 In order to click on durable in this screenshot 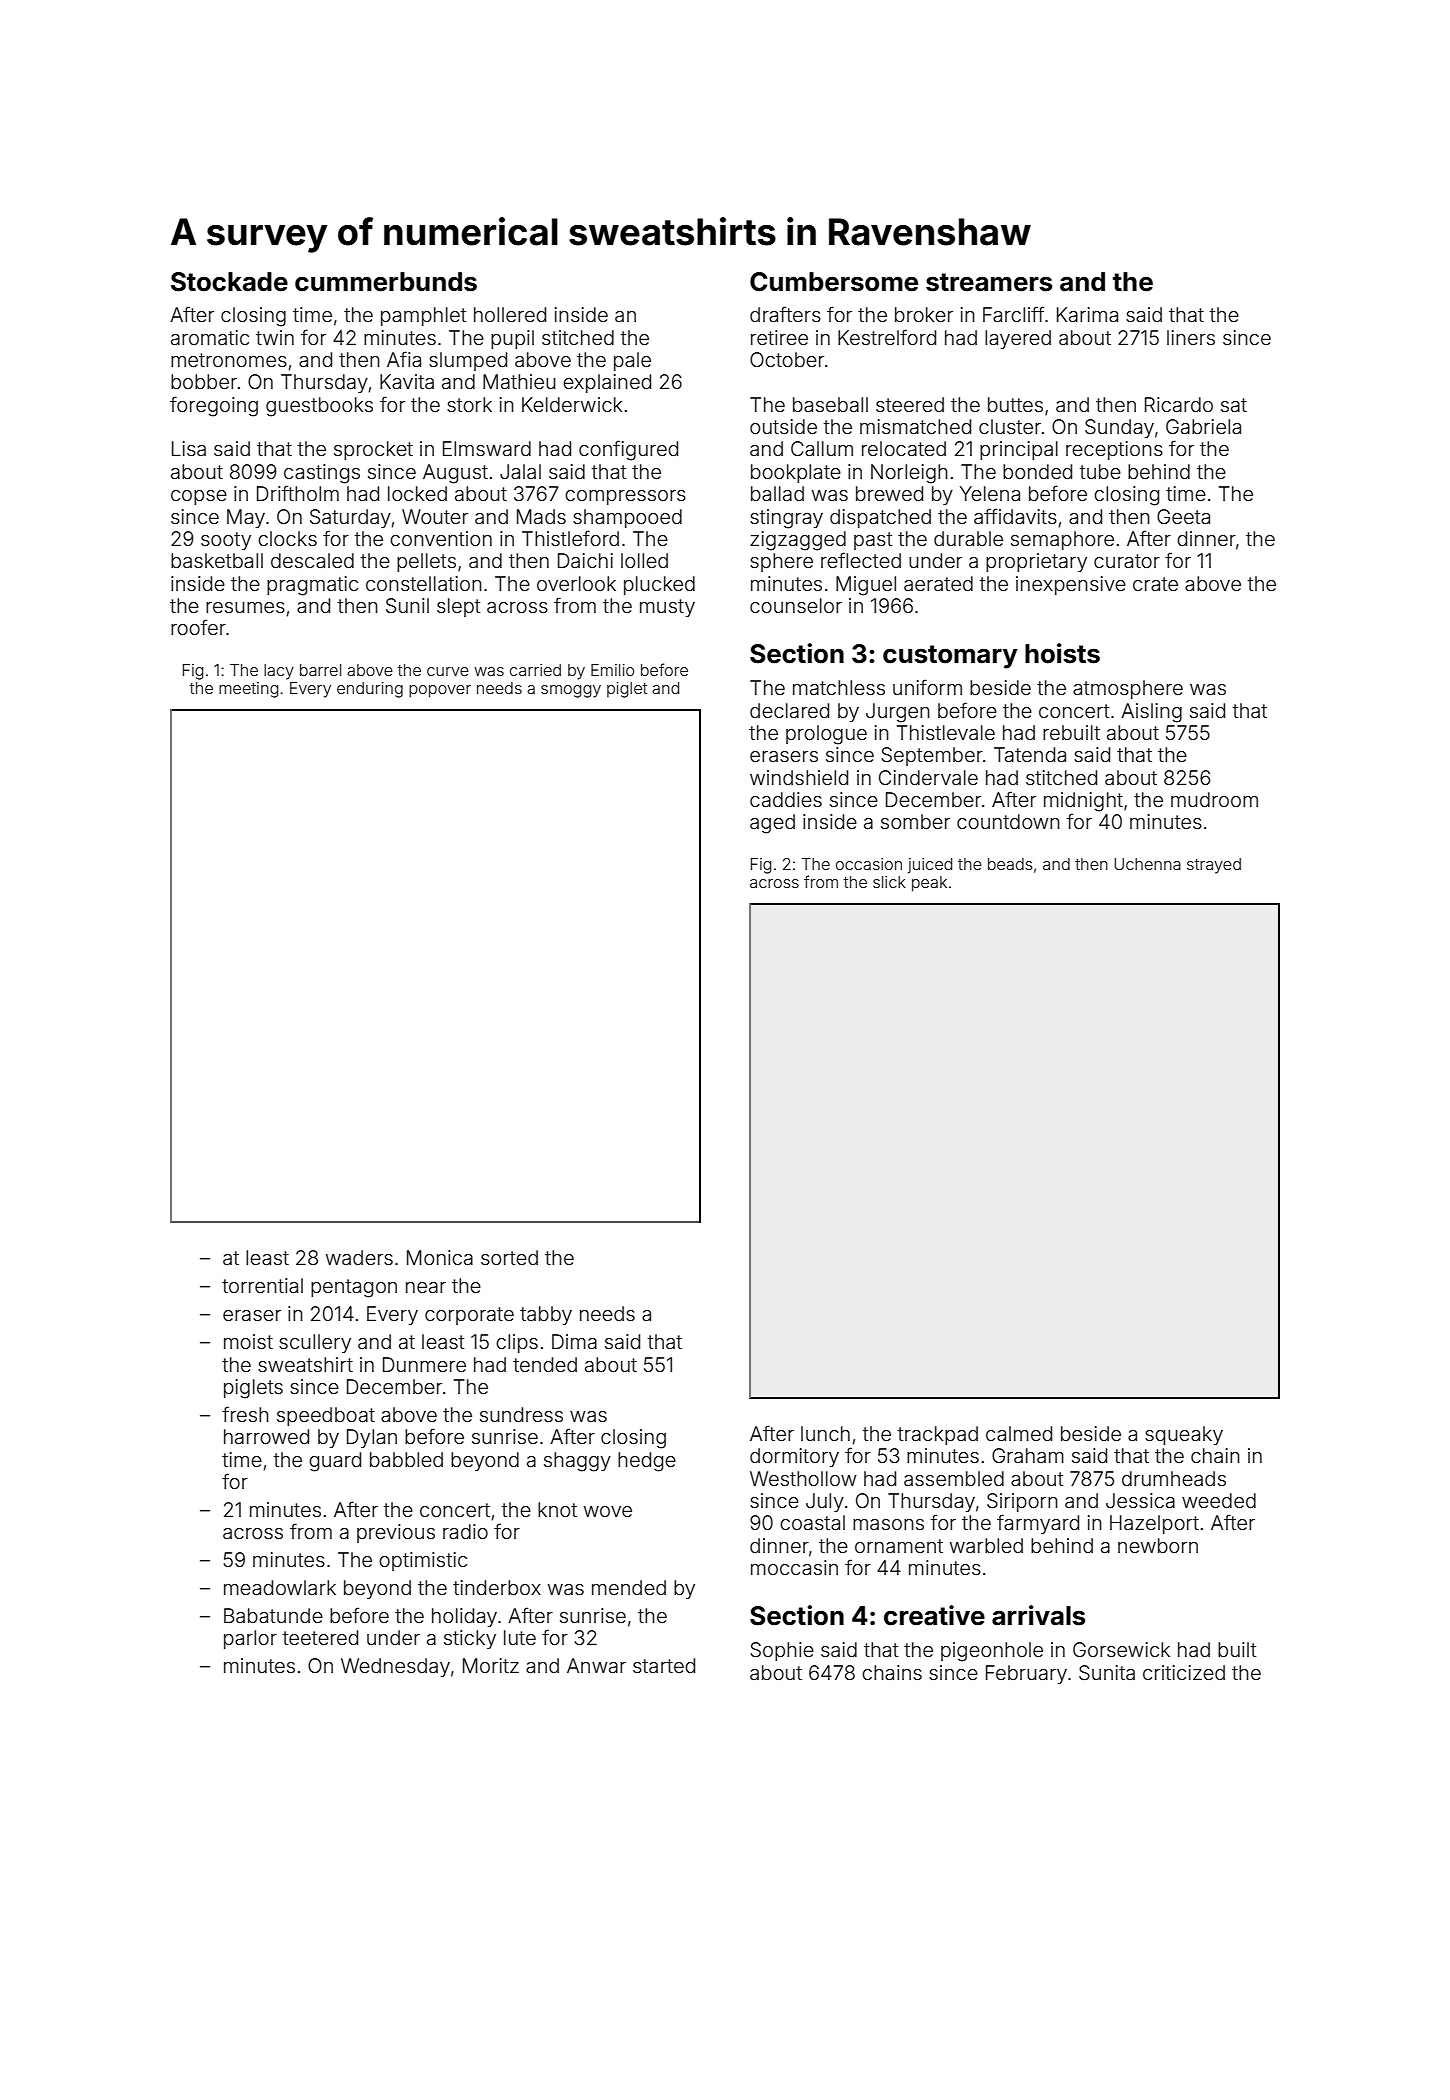, I will do `click(968, 538)`.
